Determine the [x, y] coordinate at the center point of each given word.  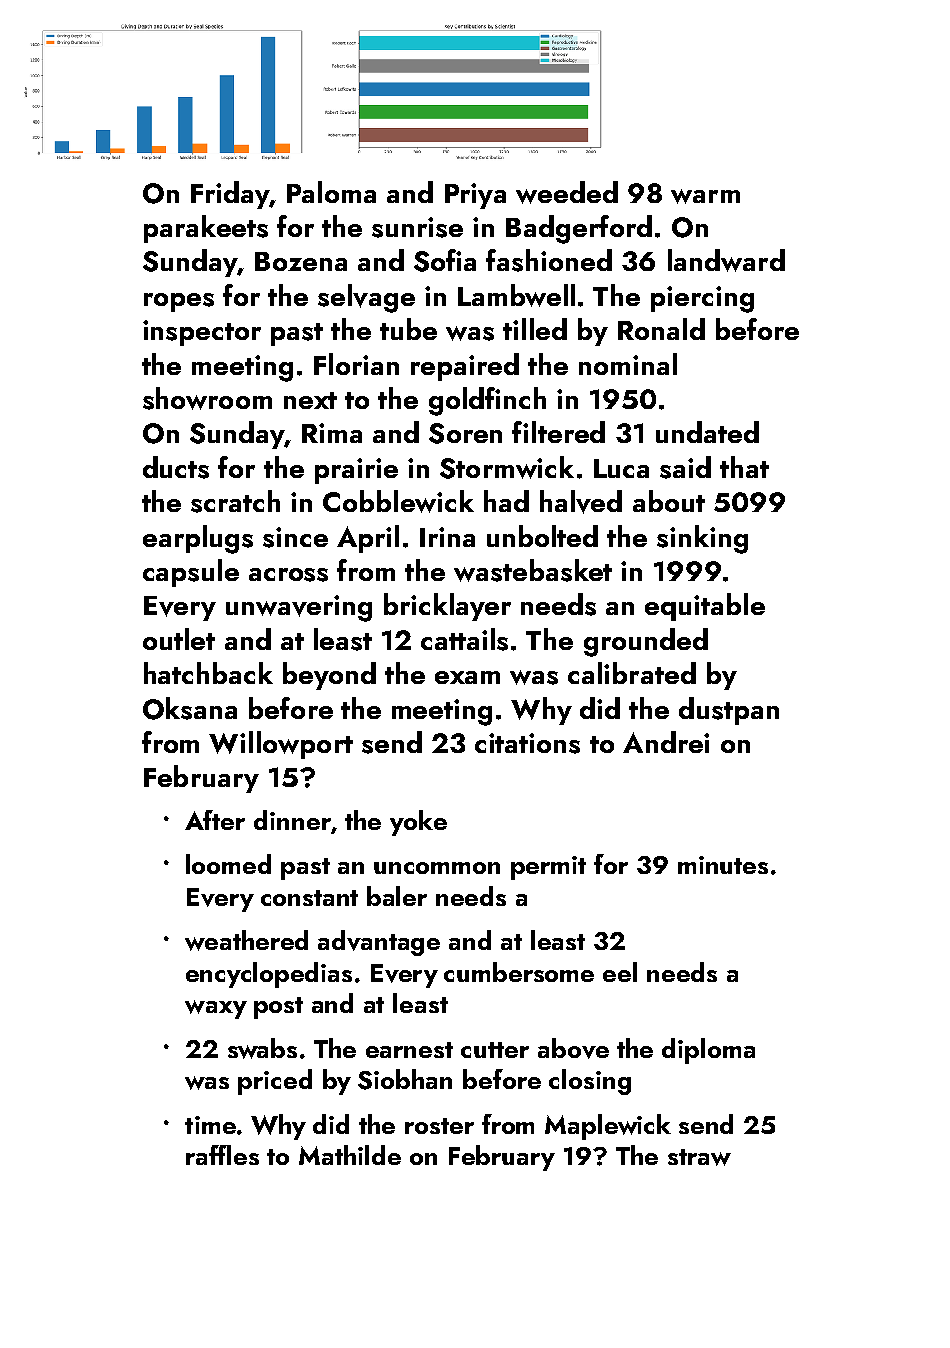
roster [439, 1126]
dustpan [729, 711]
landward [726, 260]
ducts [176, 467]
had [506, 501]
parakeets [206, 229]
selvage [366, 298]
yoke [418, 823]
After [215, 820]
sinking [702, 539]
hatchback [208, 673]
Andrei [666, 742]
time [210, 1125]
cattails [464, 639]
